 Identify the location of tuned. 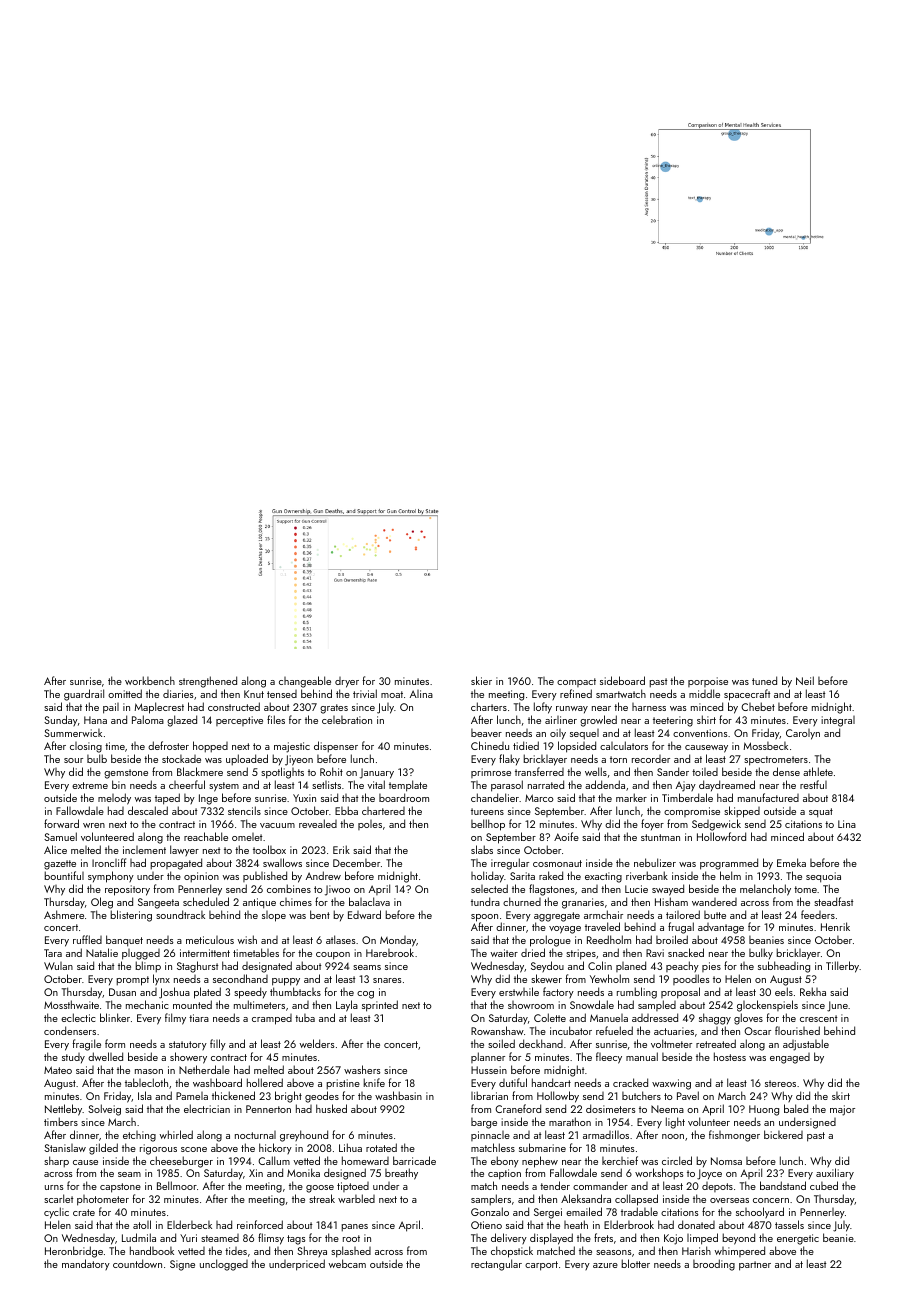
(764, 680).
